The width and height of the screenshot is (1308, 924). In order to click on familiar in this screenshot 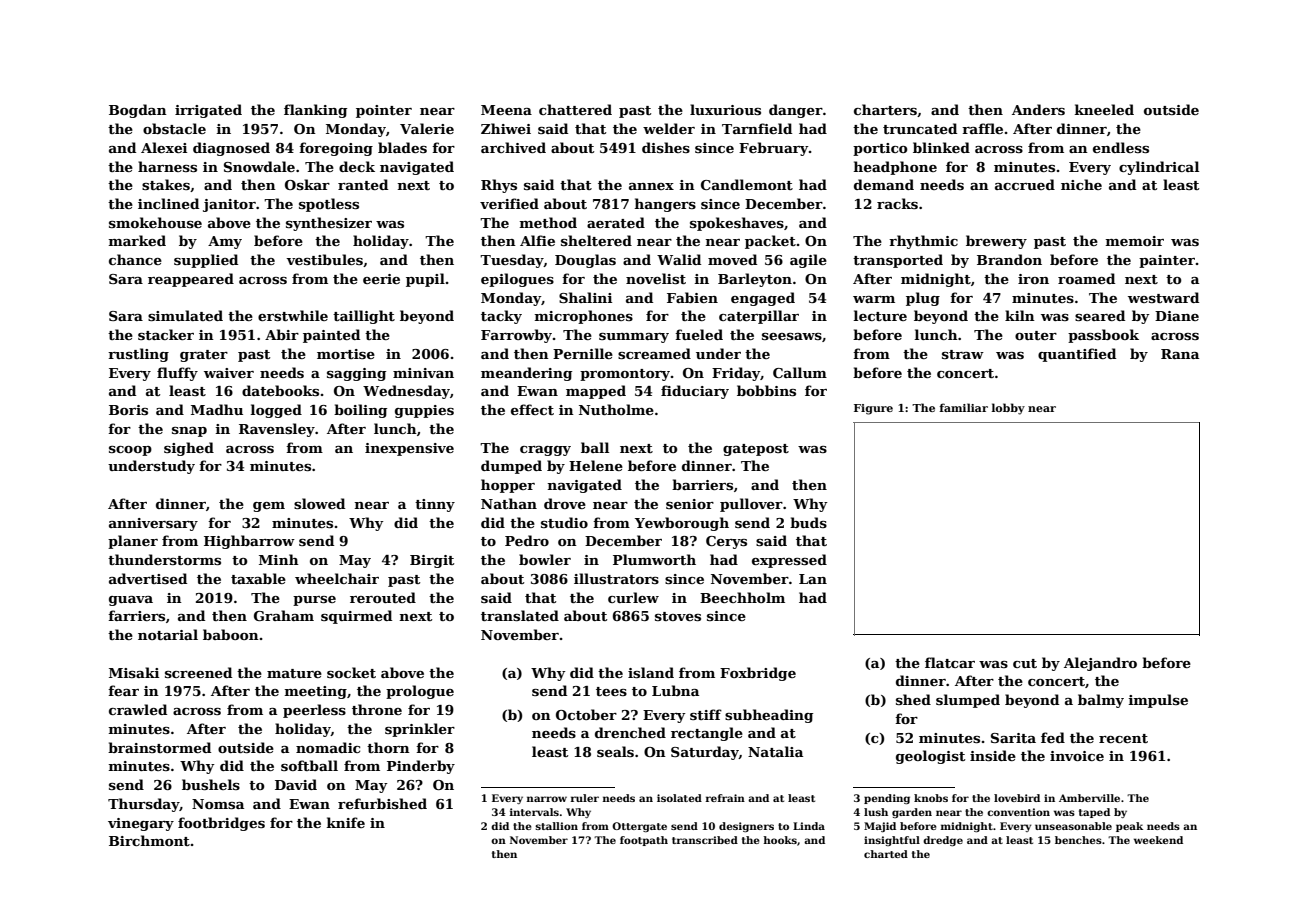, I will do `click(964, 407)`.
